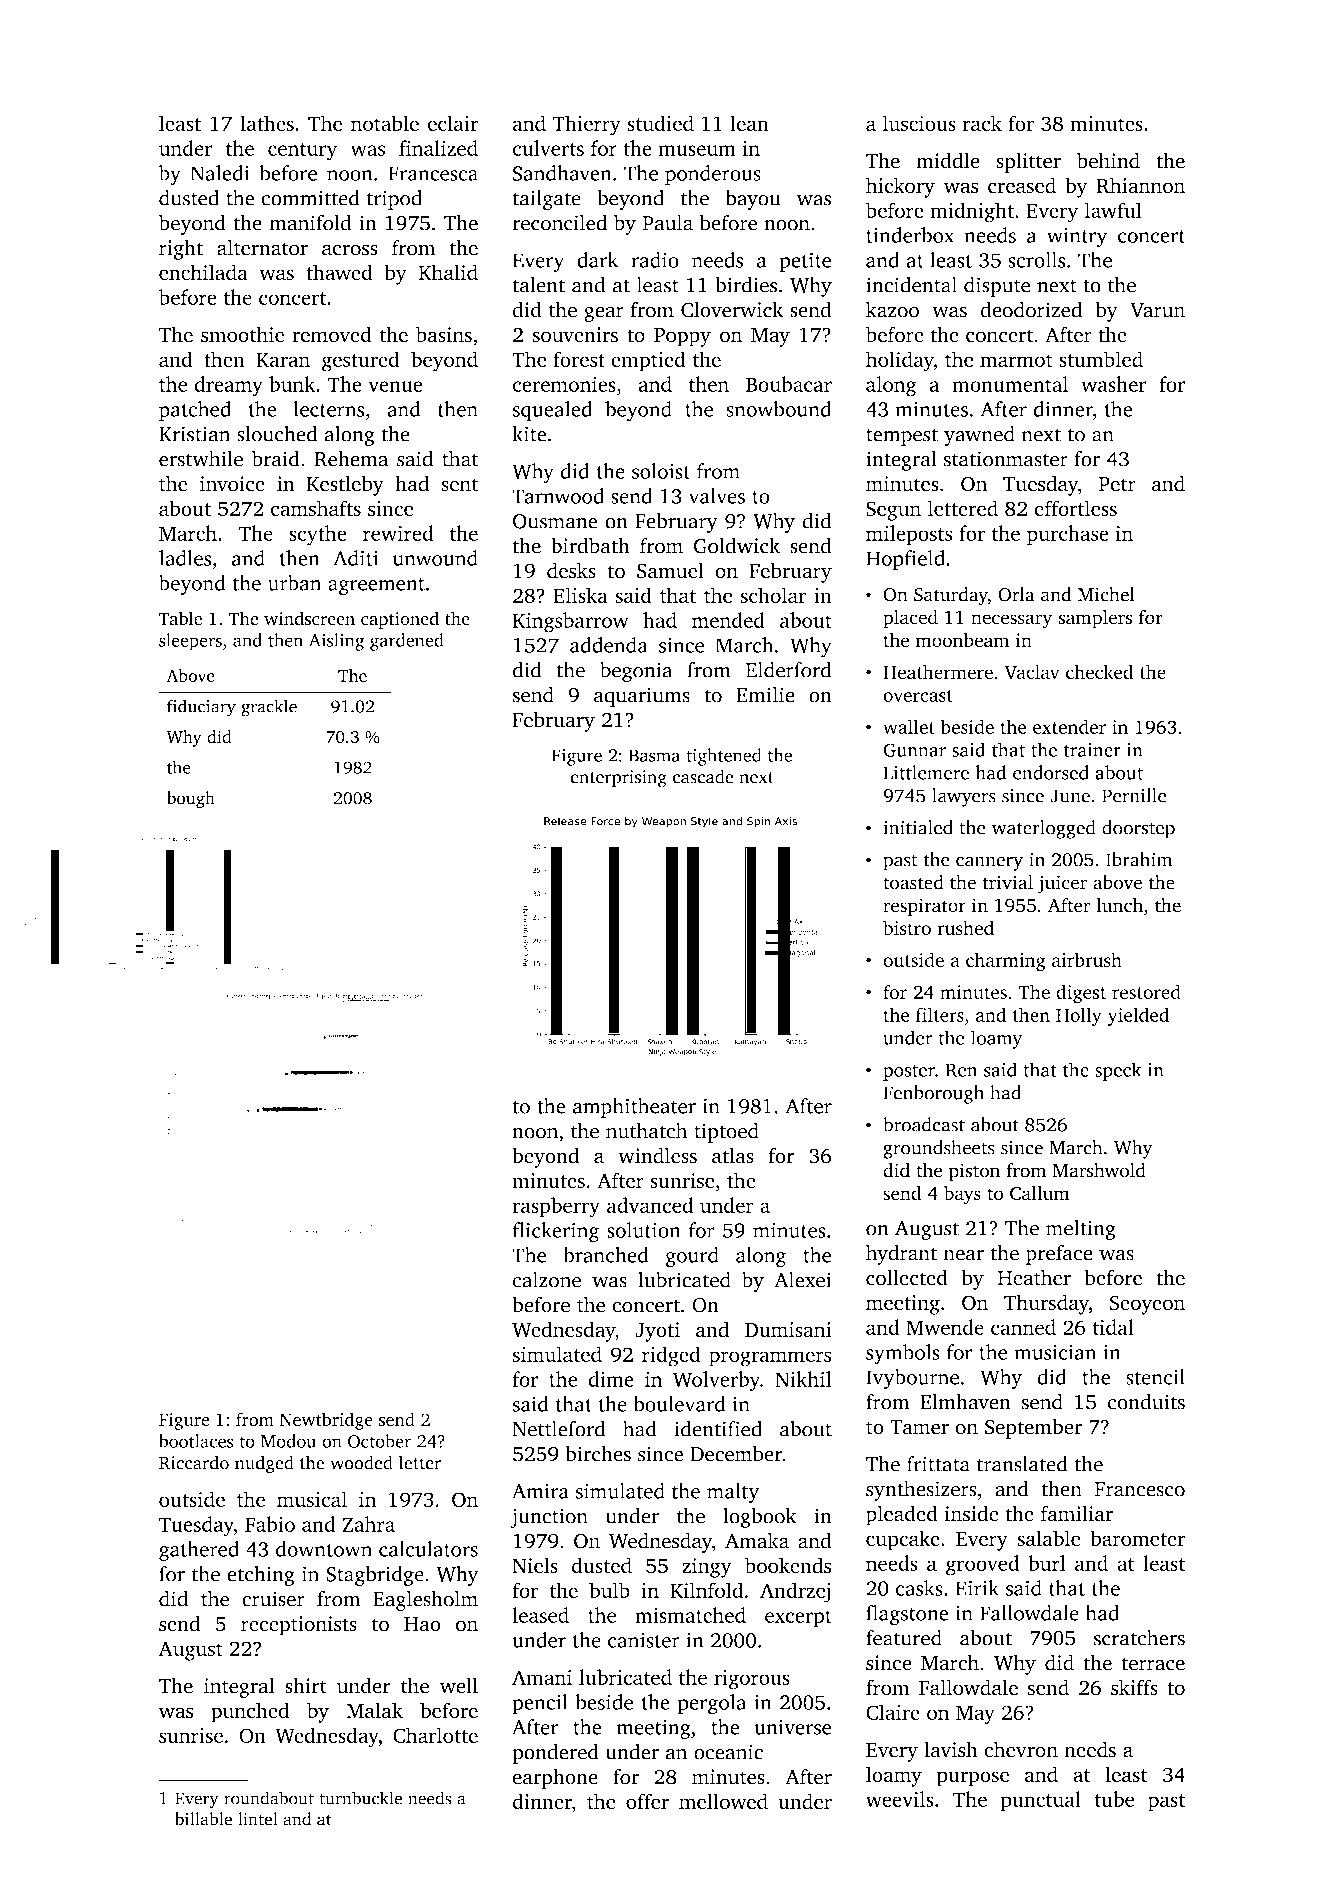 Image resolution: width=1344 pixels, height=1900 pixels. Describe the element at coordinates (556, 1207) in the screenshot. I see `raspberry` at that location.
